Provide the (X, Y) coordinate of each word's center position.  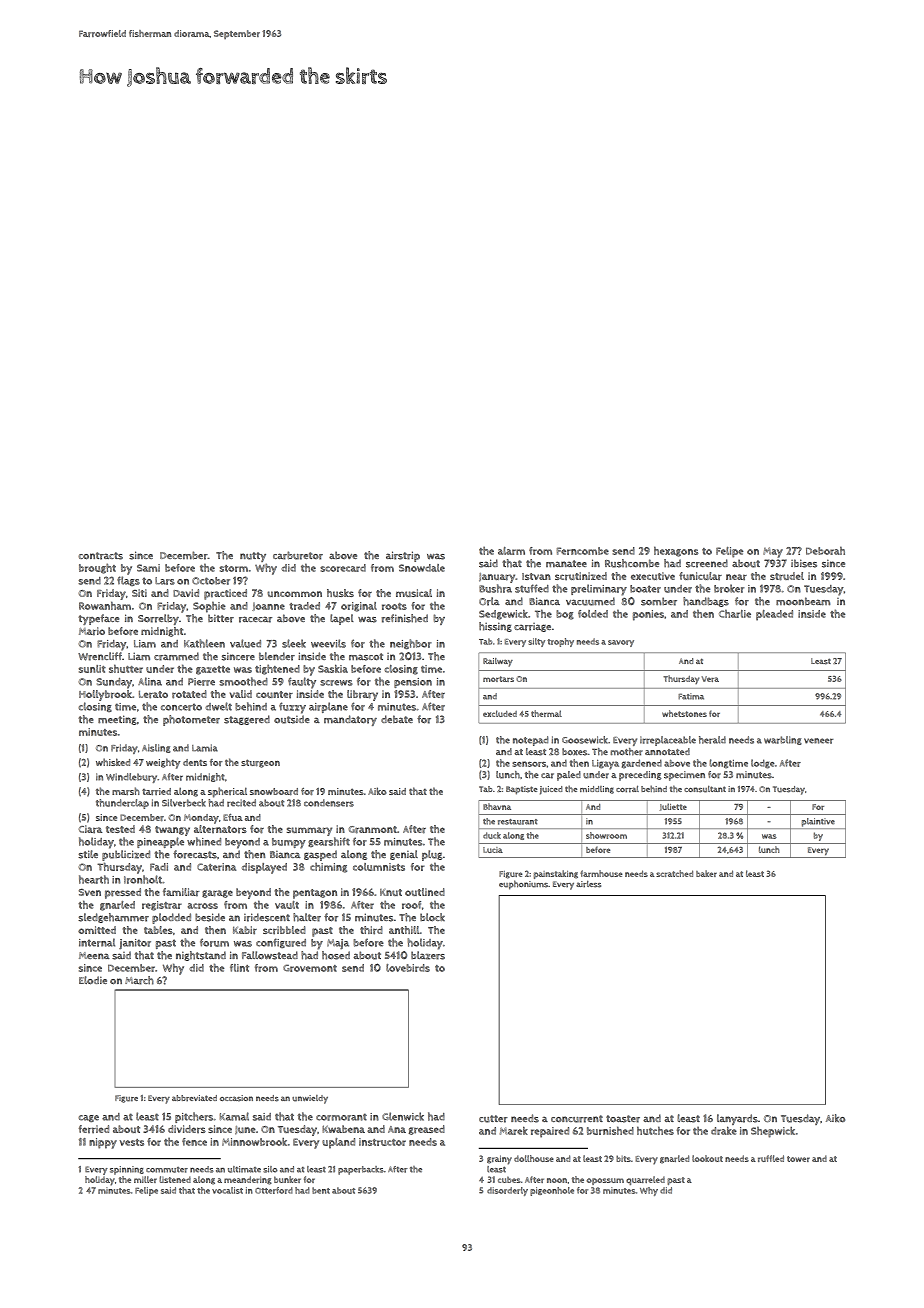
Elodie (93, 980)
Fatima (691, 696)
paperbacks (361, 1170)
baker (706, 873)
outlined (425, 892)
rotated (189, 694)
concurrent (577, 1119)
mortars (498, 679)
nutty (253, 557)
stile (88, 854)
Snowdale (422, 568)
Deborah (825, 550)
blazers (428, 955)
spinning (127, 1170)
